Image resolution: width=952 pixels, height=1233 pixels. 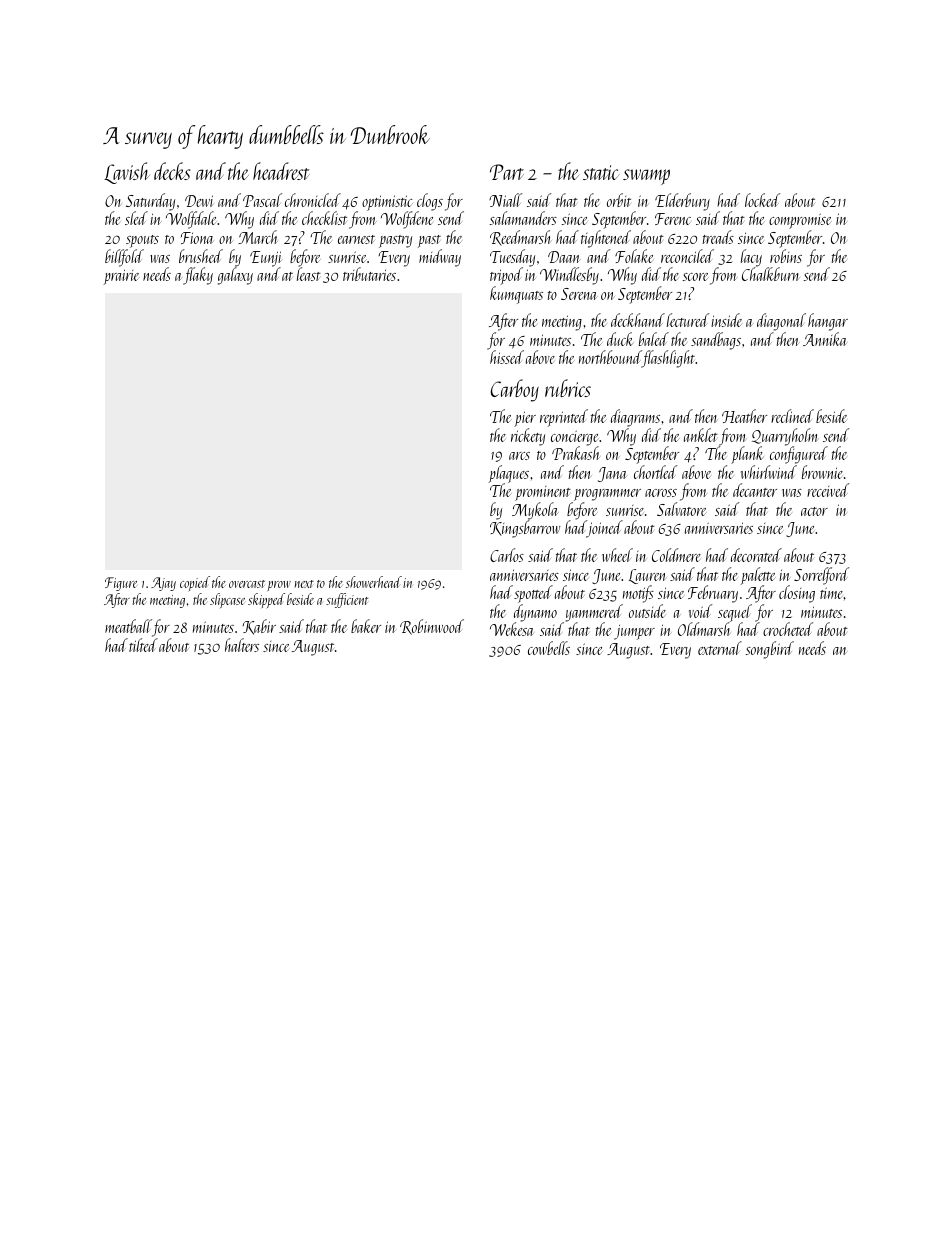 What do you see at coordinates (549, 648) in the document?
I see `cowbells` at bounding box center [549, 648].
